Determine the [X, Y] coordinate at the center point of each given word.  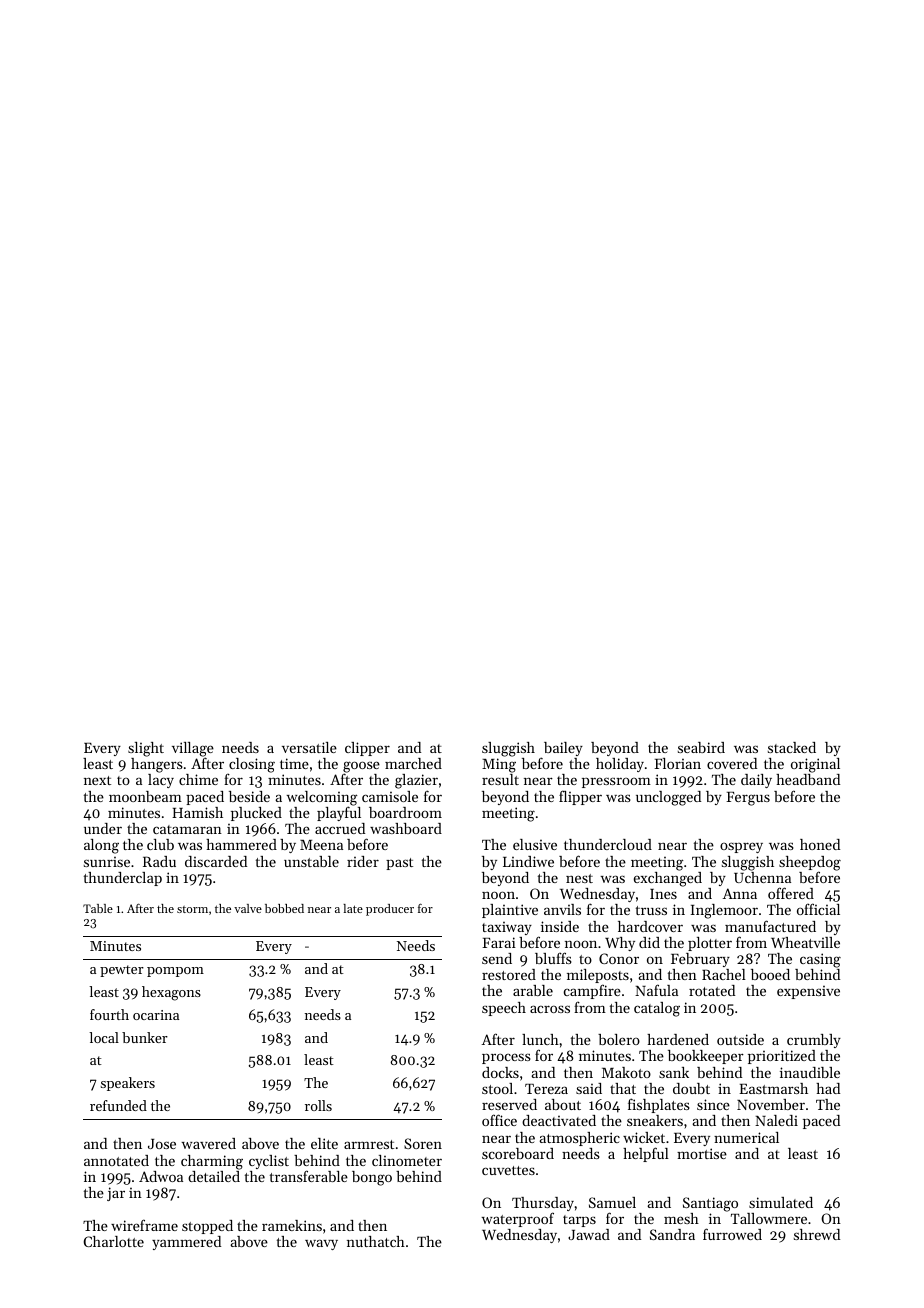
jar [116, 1194]
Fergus [748, 799]
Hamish [197, 812]
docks [500, 1072]
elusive [535, 844]
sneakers [655, 1120]
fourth [109, 1014]
